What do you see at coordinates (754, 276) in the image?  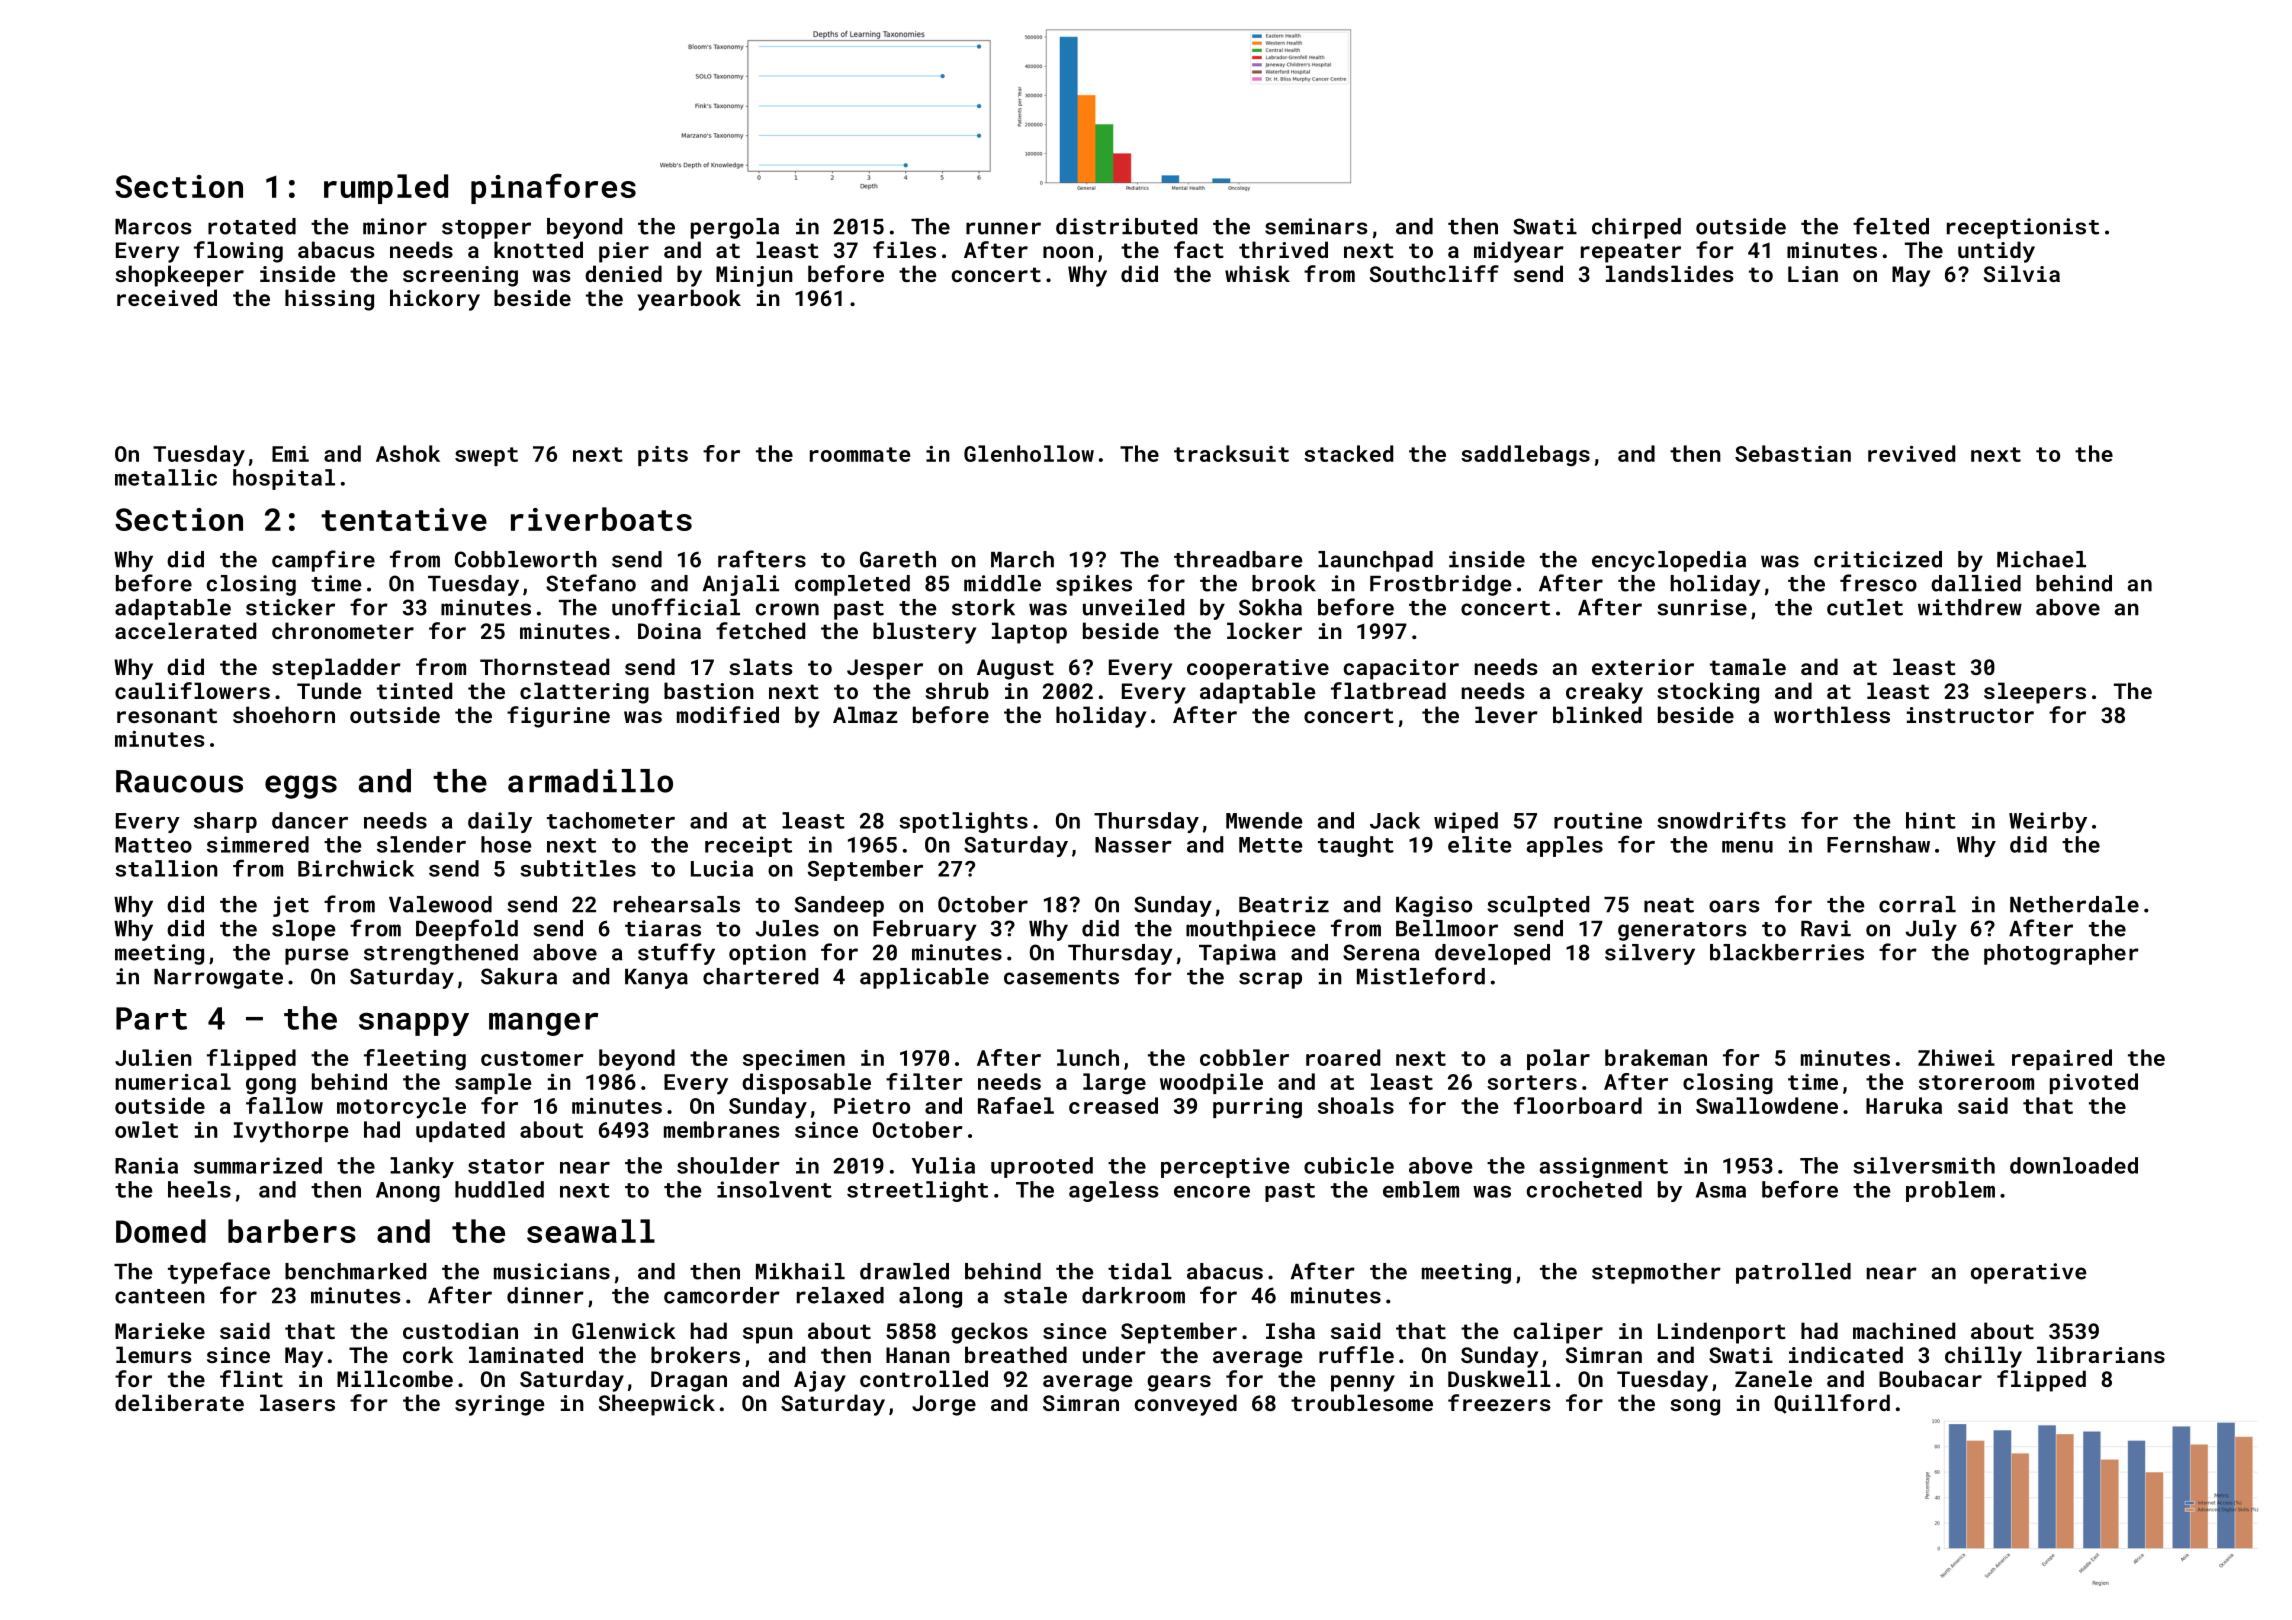 I see `Minjun` at bounding box center [754, 276].
